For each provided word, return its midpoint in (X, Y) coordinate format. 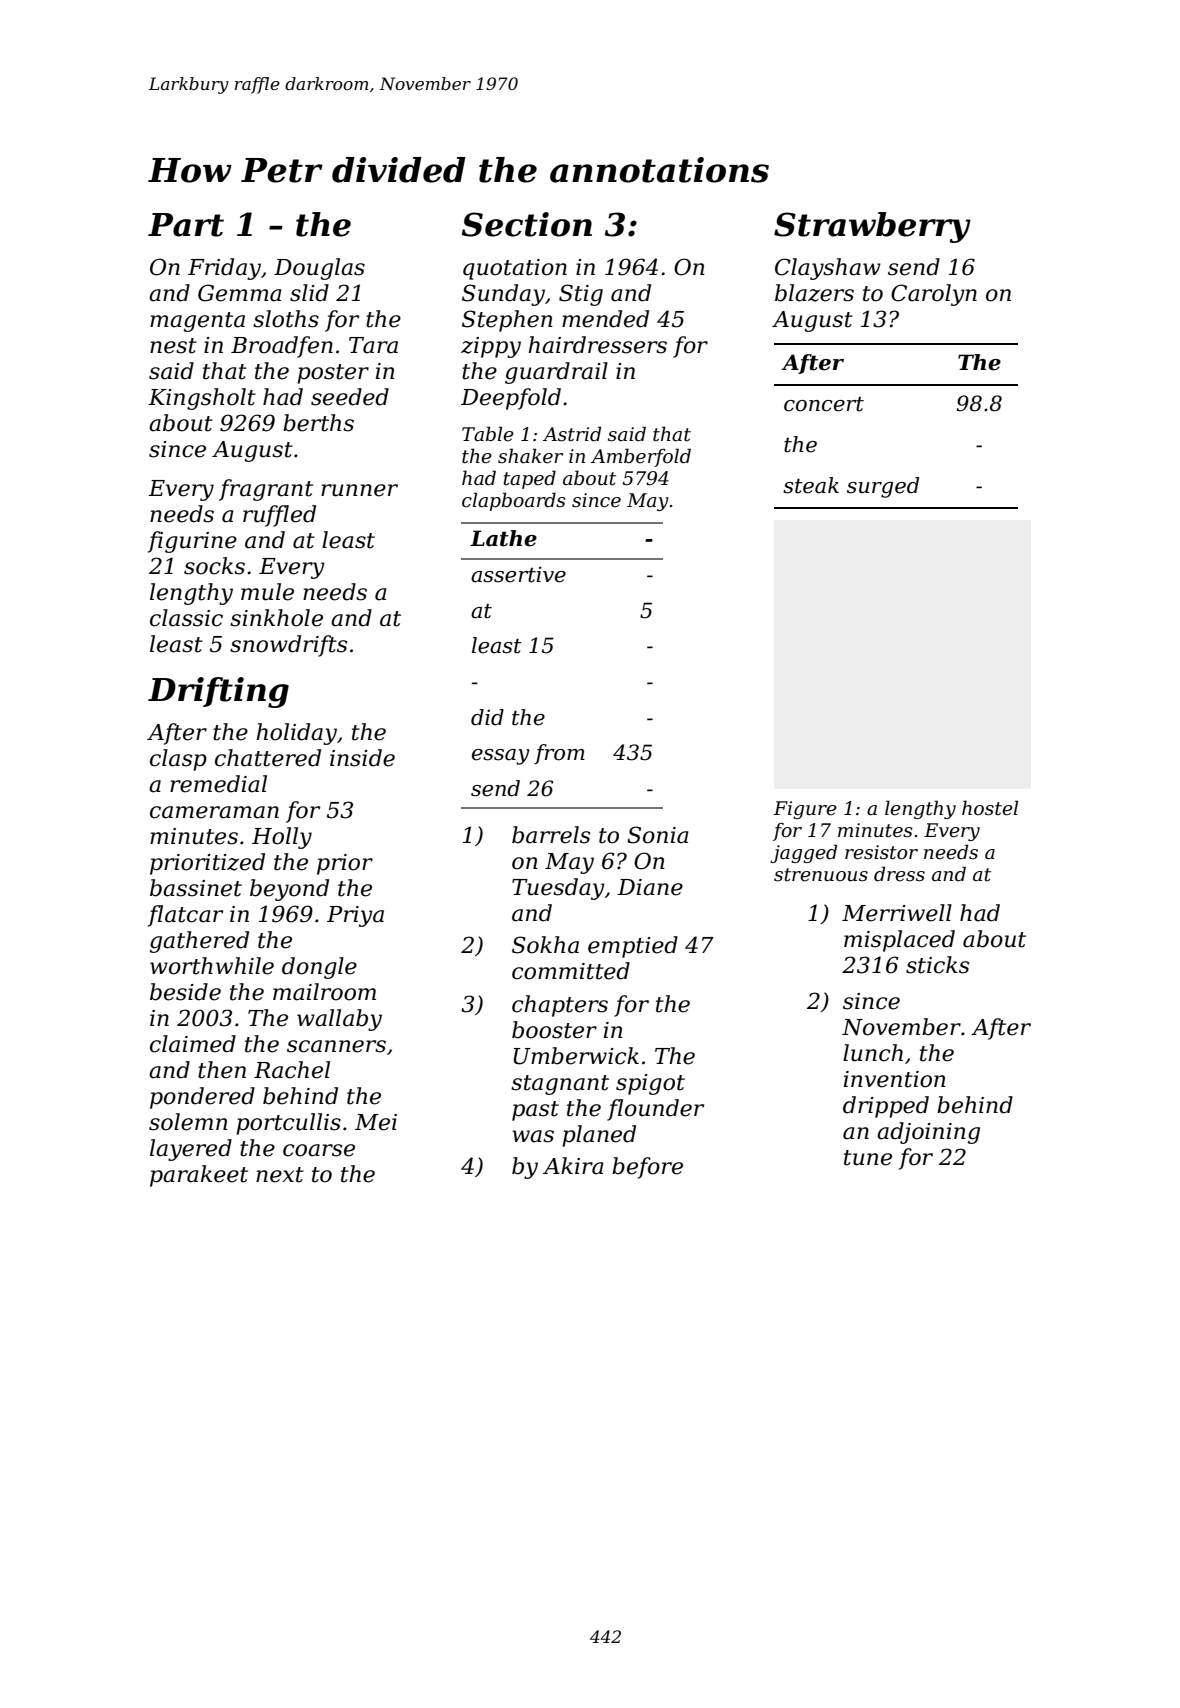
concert (824, 404)
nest (173, 346)
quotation (515, 269)
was (533, 1136)
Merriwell (897, 913)
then (222, 1070)
